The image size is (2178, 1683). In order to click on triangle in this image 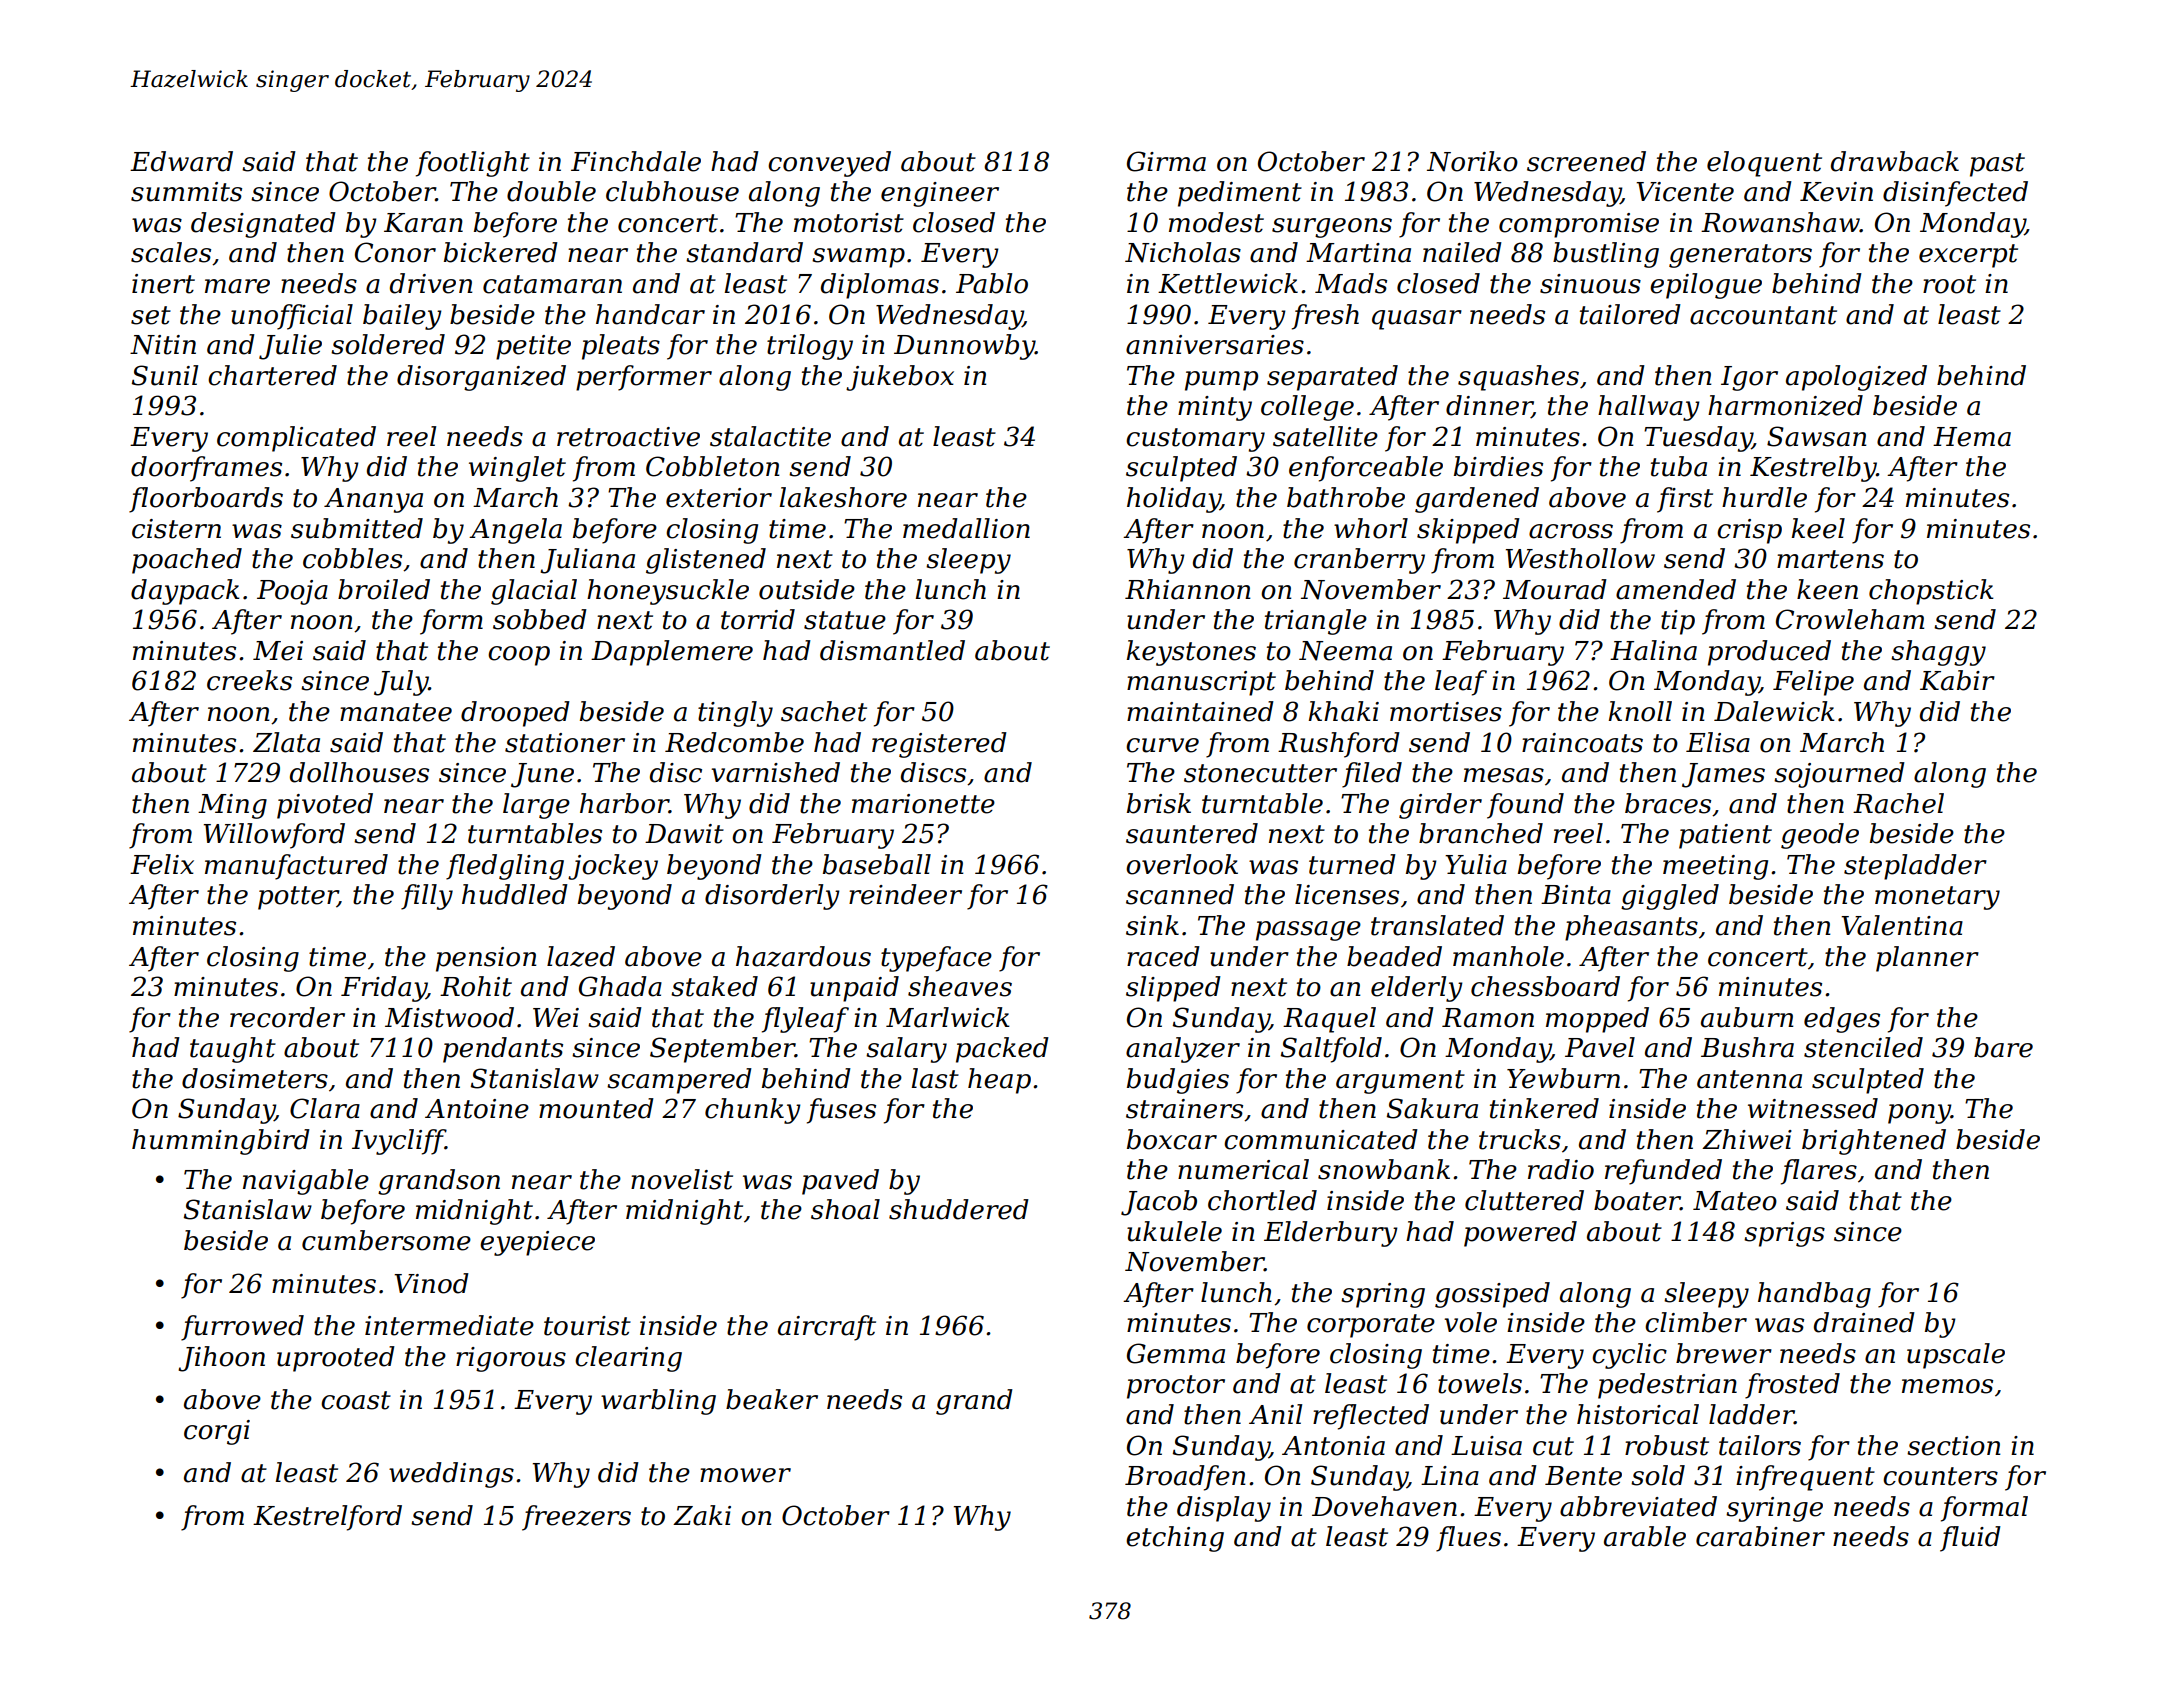, I will do `click(1316, 622)`.
